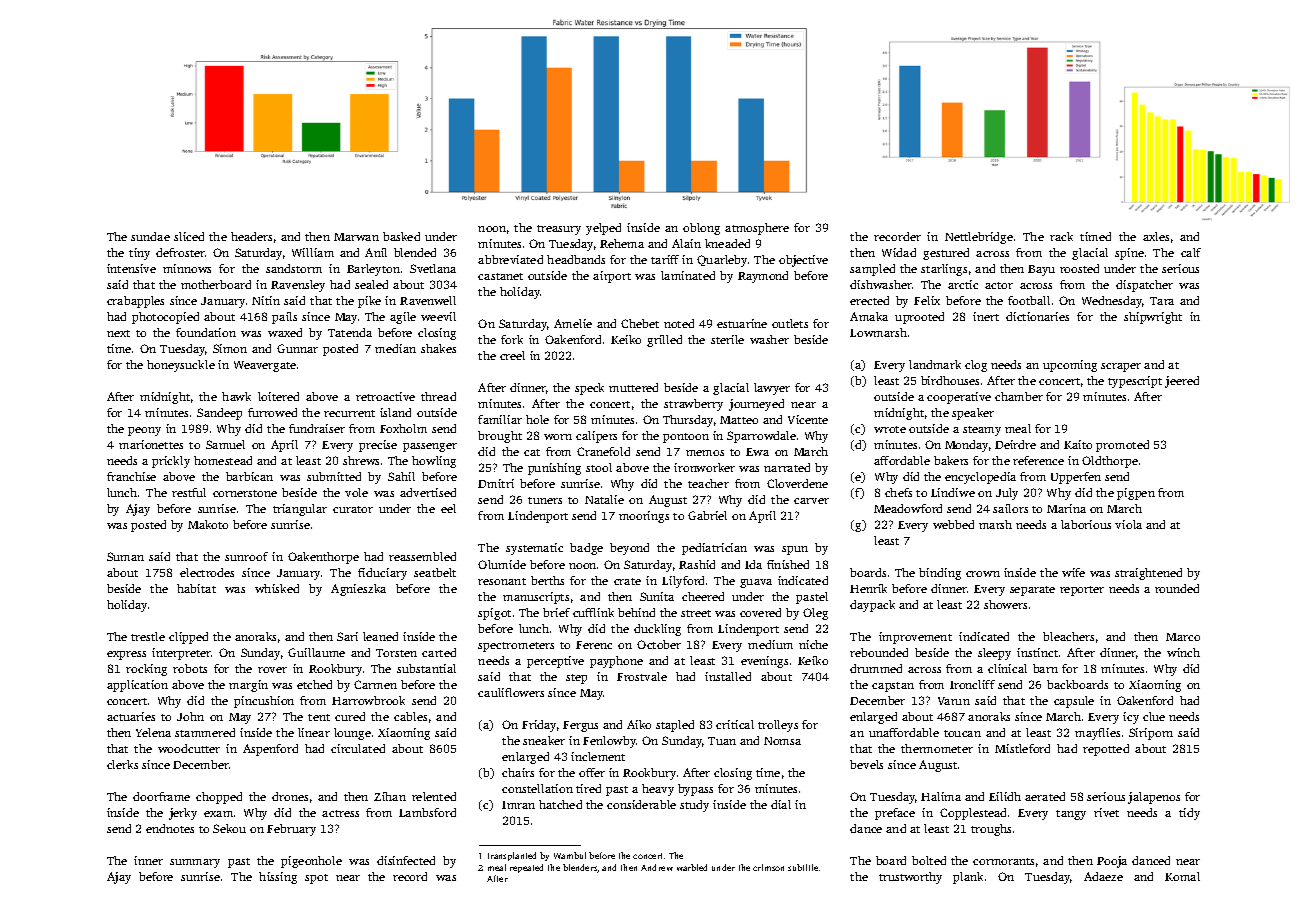 The image size is (1308, 924). What do you see at coordinates (979, 238) in the screenshot?
I see `Nettlebridge` at bounding box center [979, 238].
